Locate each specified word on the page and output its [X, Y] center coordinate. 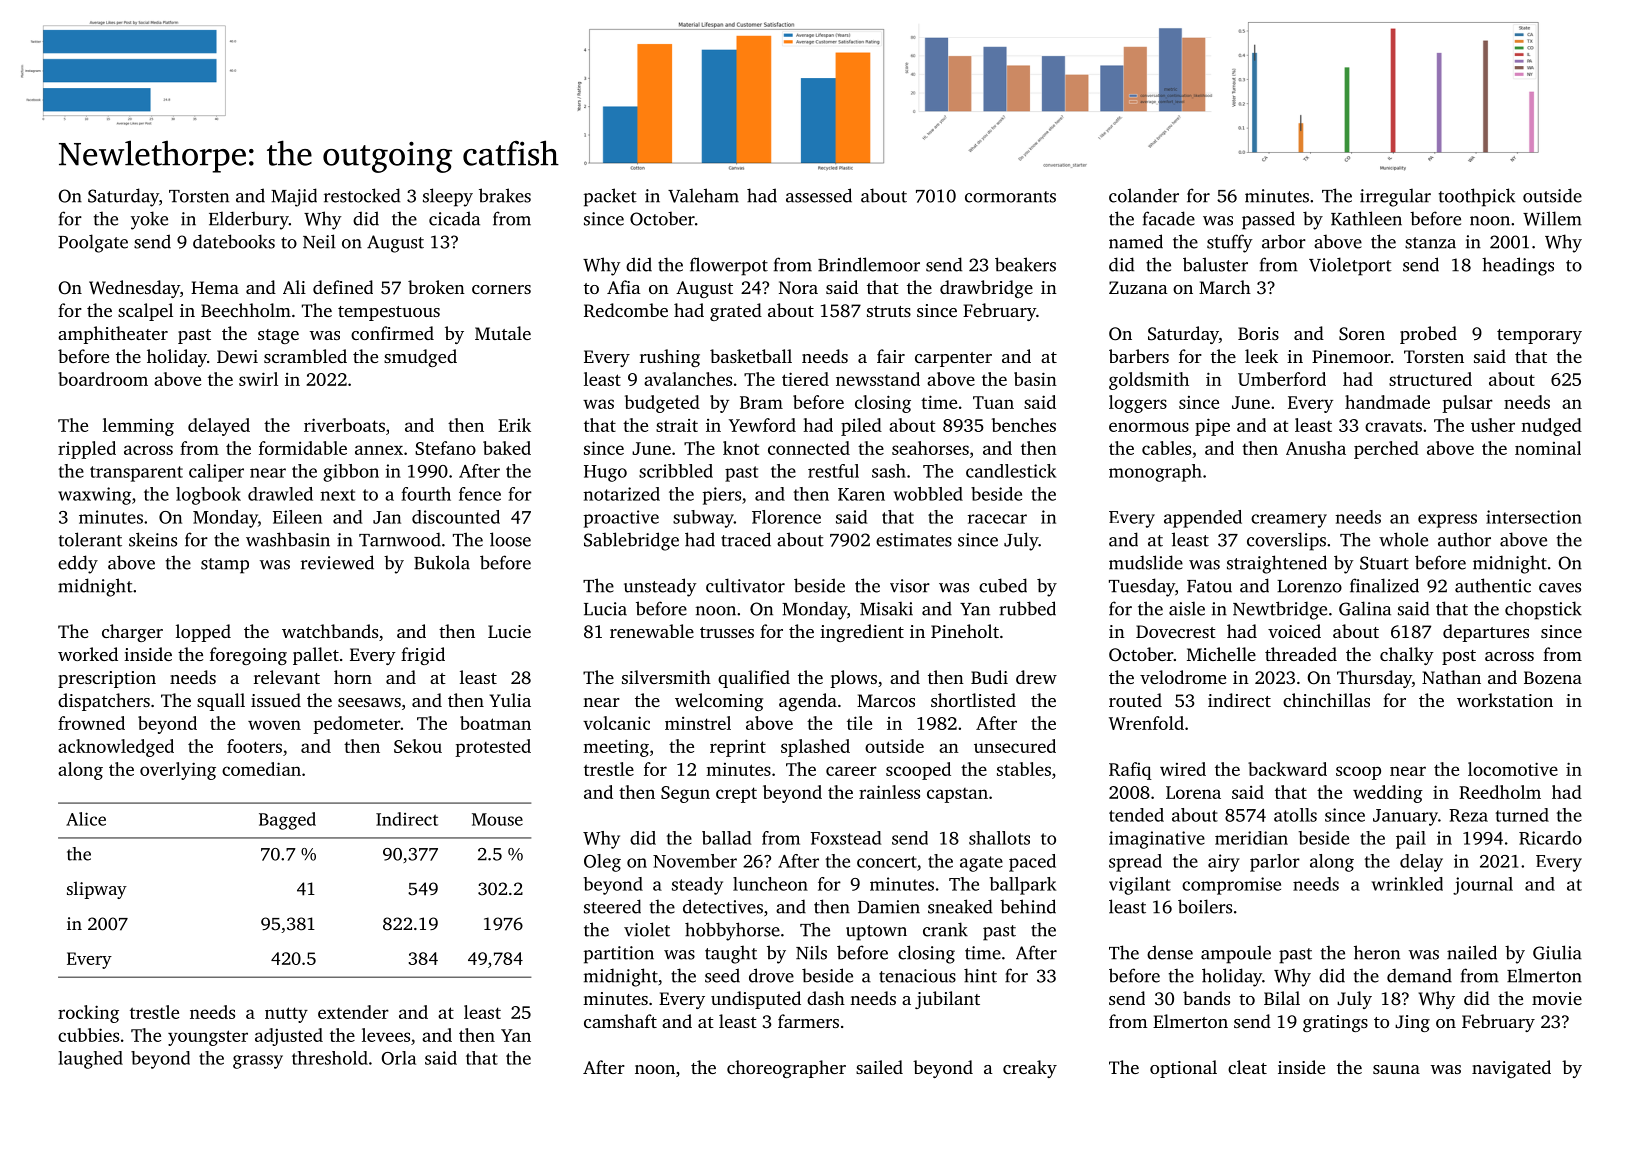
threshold [330, 1058]
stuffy [1230, 243]
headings [1518, 266]
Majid [294, 197]
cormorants [1010, 197]
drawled [280, 494]
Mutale [503, 333]
